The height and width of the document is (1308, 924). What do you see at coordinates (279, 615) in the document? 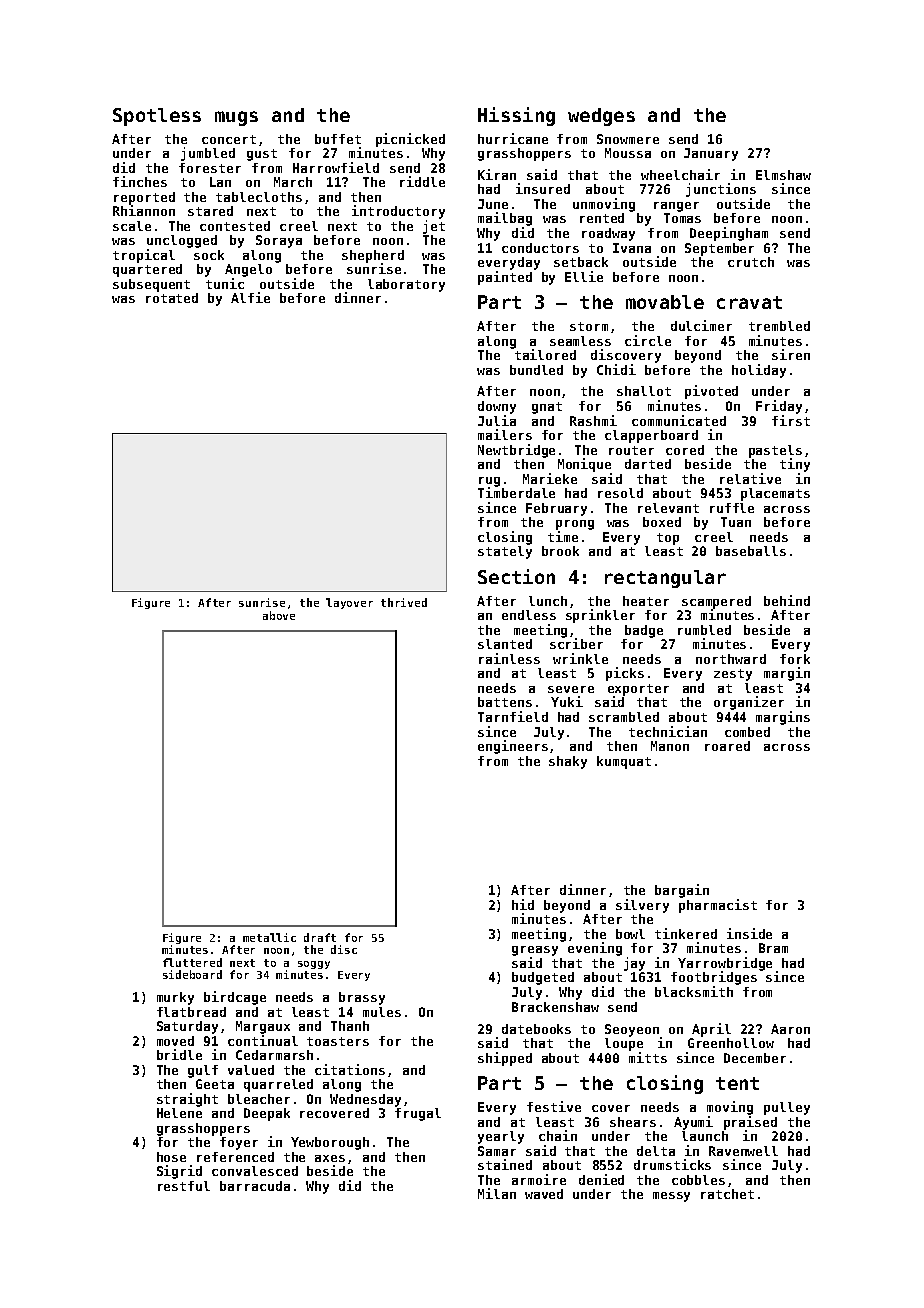
I see `above` at bounding box center [279, 615].
